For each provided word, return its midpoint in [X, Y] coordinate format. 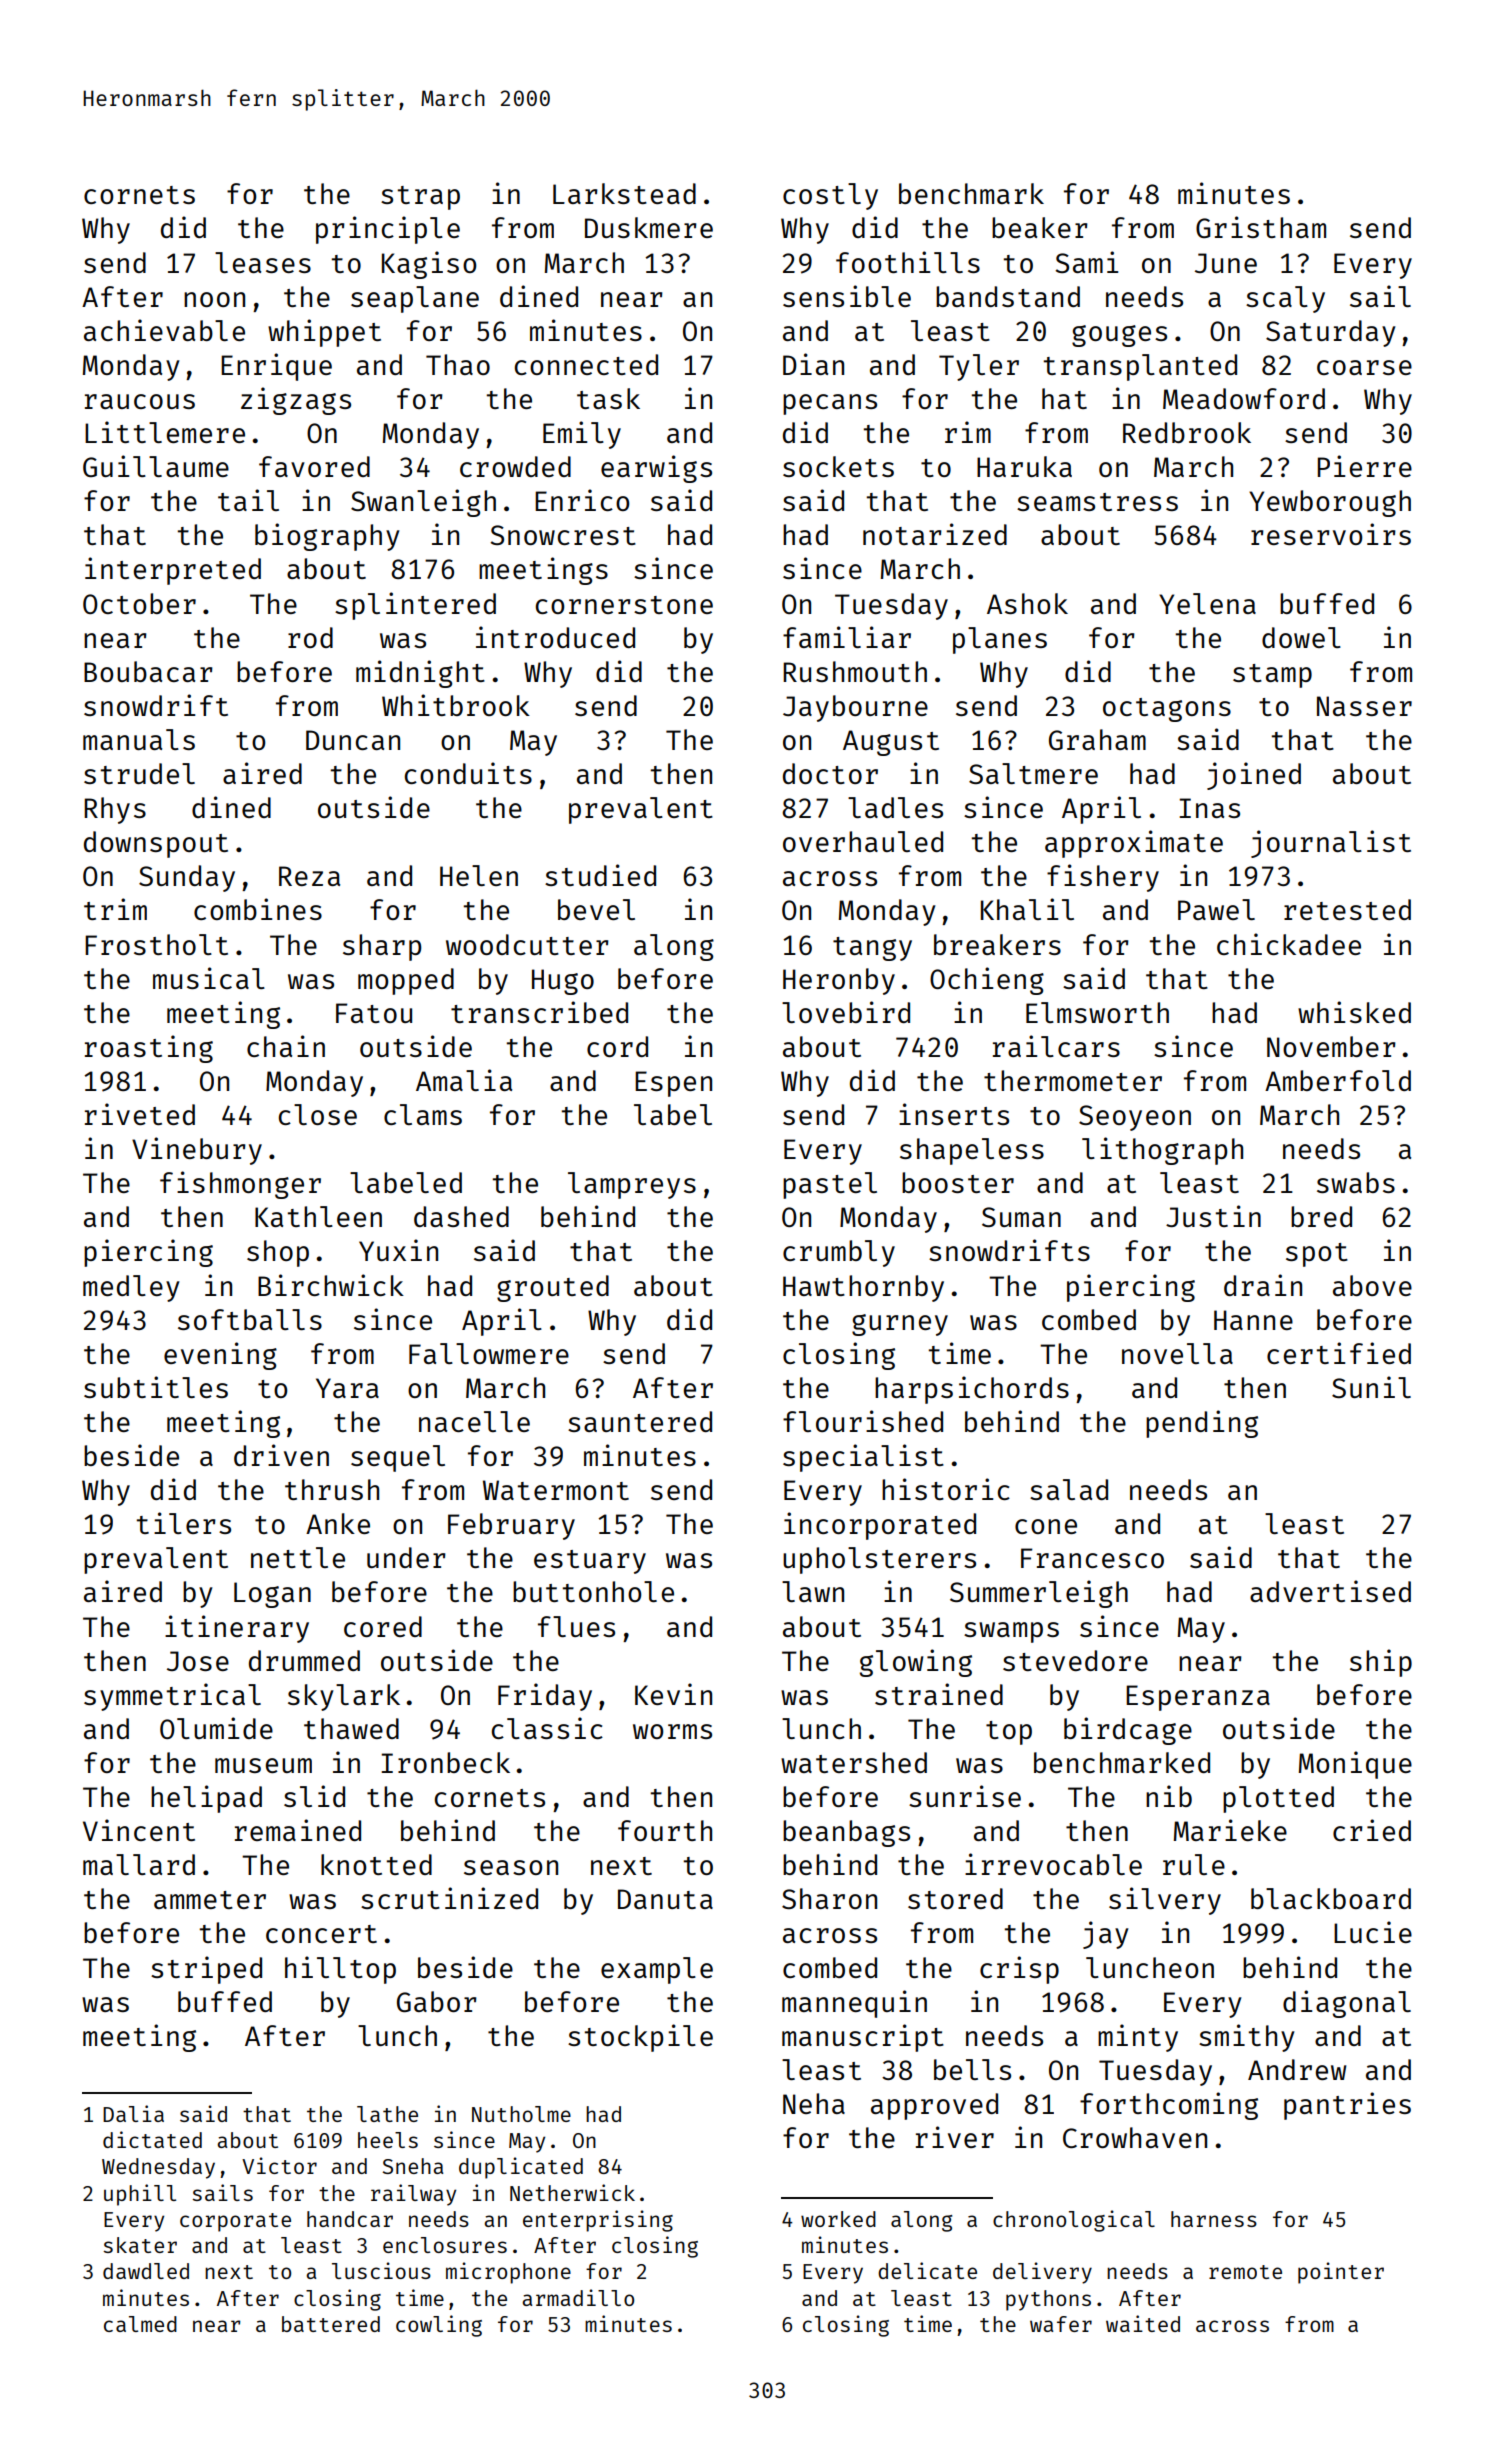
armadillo [578, 2297]
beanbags [846, 1833]
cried [1372, 1830]
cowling [439, 2326]
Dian [813, 364]
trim [115, 909]
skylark [344, 1697]
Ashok [1027, 603]
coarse [1364, 367]
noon [214, 299]
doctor [830, 773]
